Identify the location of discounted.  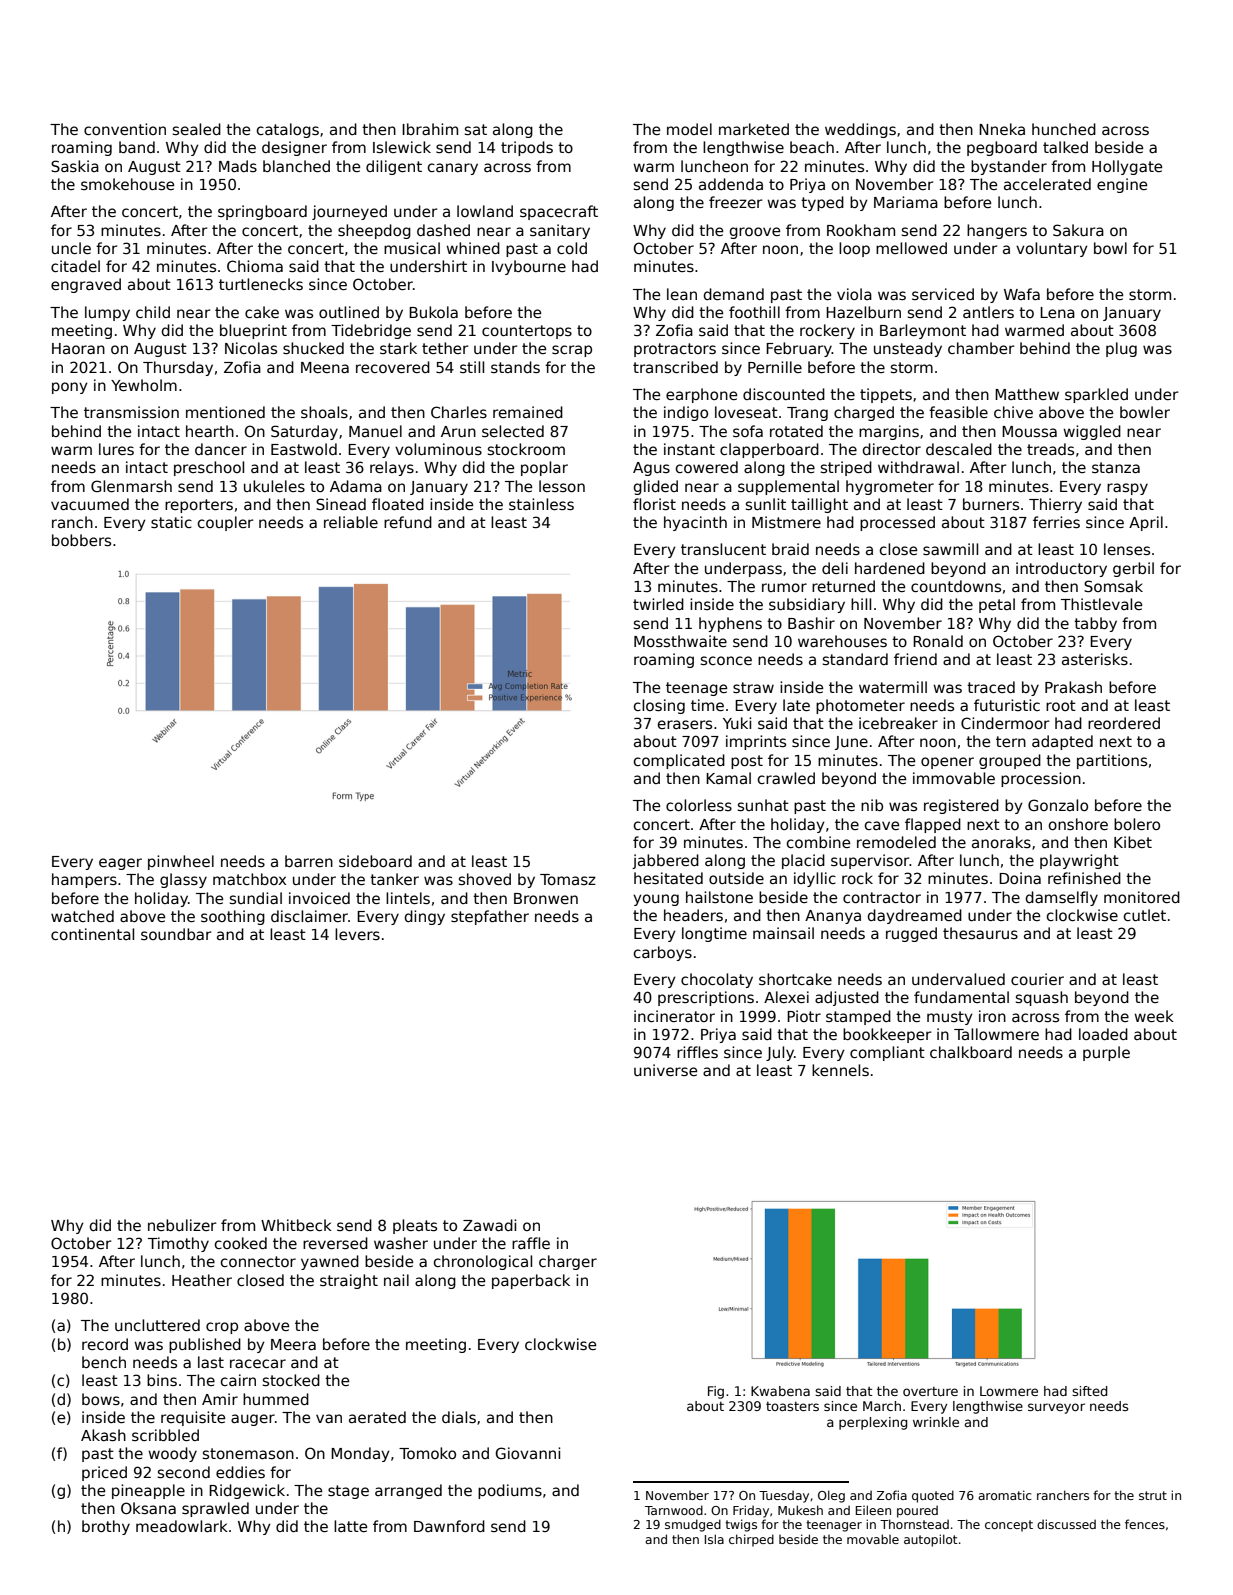
(784, 394).
